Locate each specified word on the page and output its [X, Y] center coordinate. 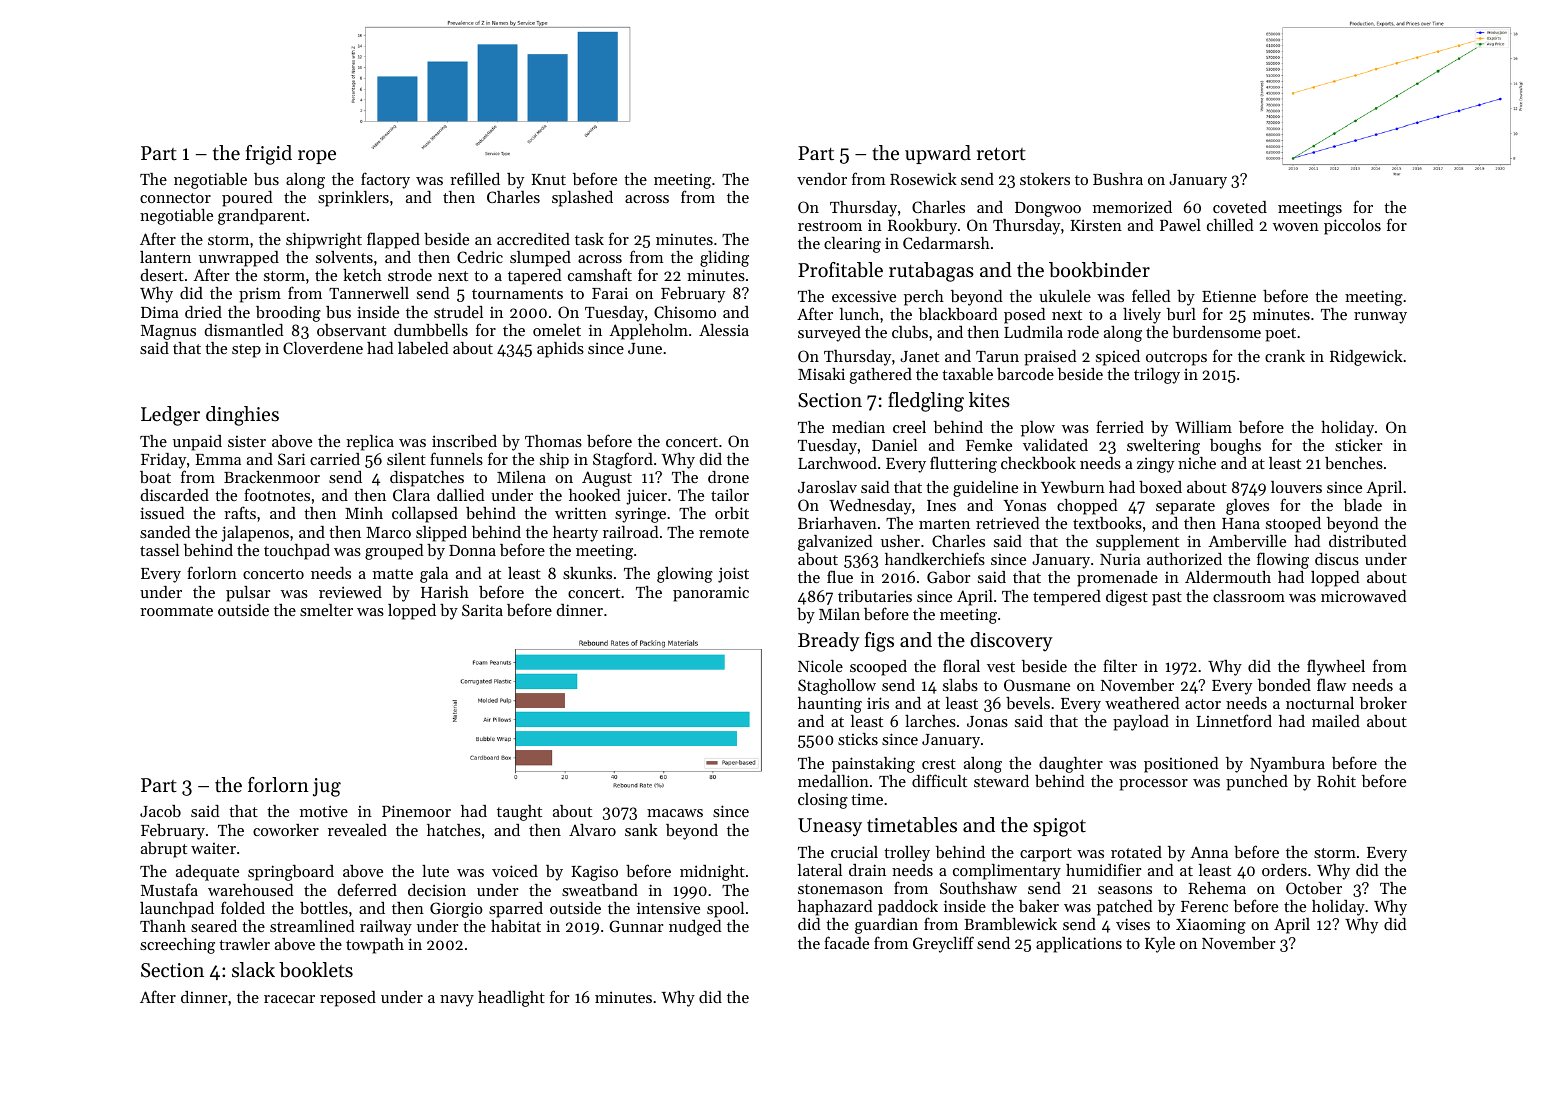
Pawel [1180, 225]
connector [175, 198]
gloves [1247, 507]
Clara [411, 495]
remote [724, 533]
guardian [886, 926]
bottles [324, 908]
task [589, 239]
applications [1079, 945]
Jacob [160, 811]
